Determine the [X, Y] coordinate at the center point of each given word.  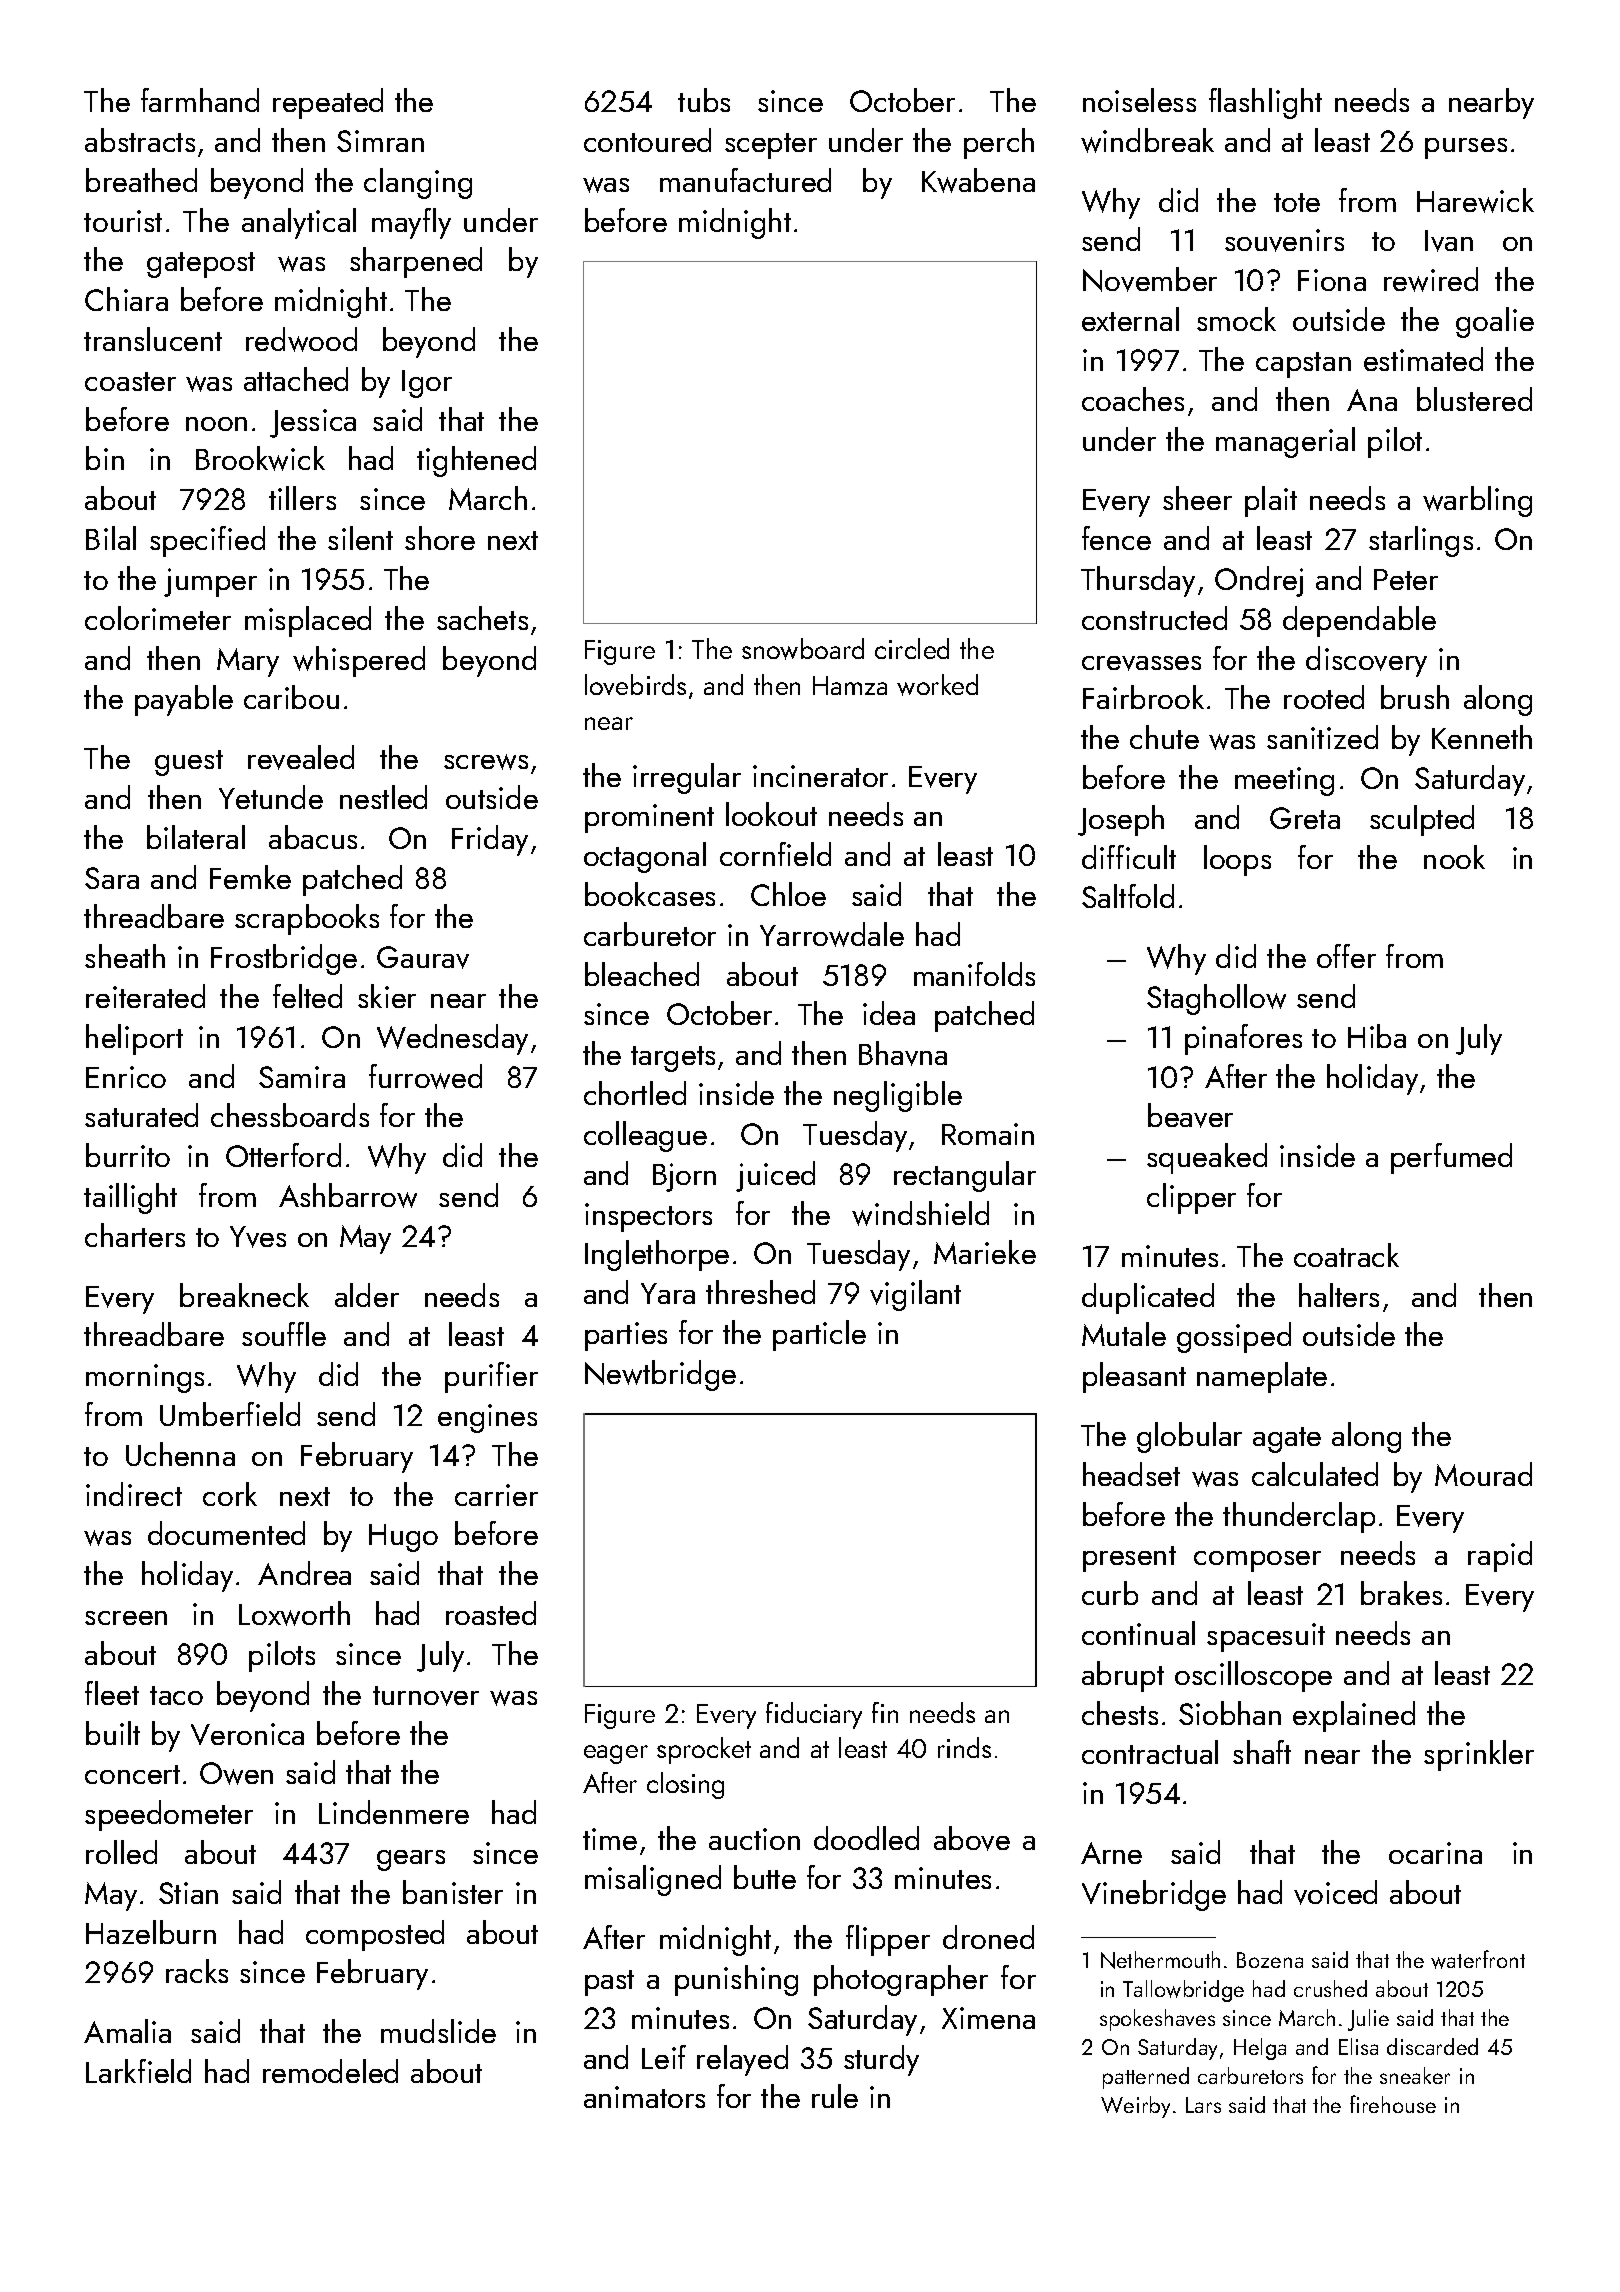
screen [126, 1618]
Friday [490, 840]
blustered [1474, 399]
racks [197, 1971]
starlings [1421, 541]
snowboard [803, 649]
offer [1346, 956]
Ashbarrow [348, 1195]
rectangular [965, 1176]
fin [885, 1712]
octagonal [645, 857]
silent [360, 538]
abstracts [140, 140]
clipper [1191, 1198]
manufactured [745, 180]
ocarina [1435, 1853]
